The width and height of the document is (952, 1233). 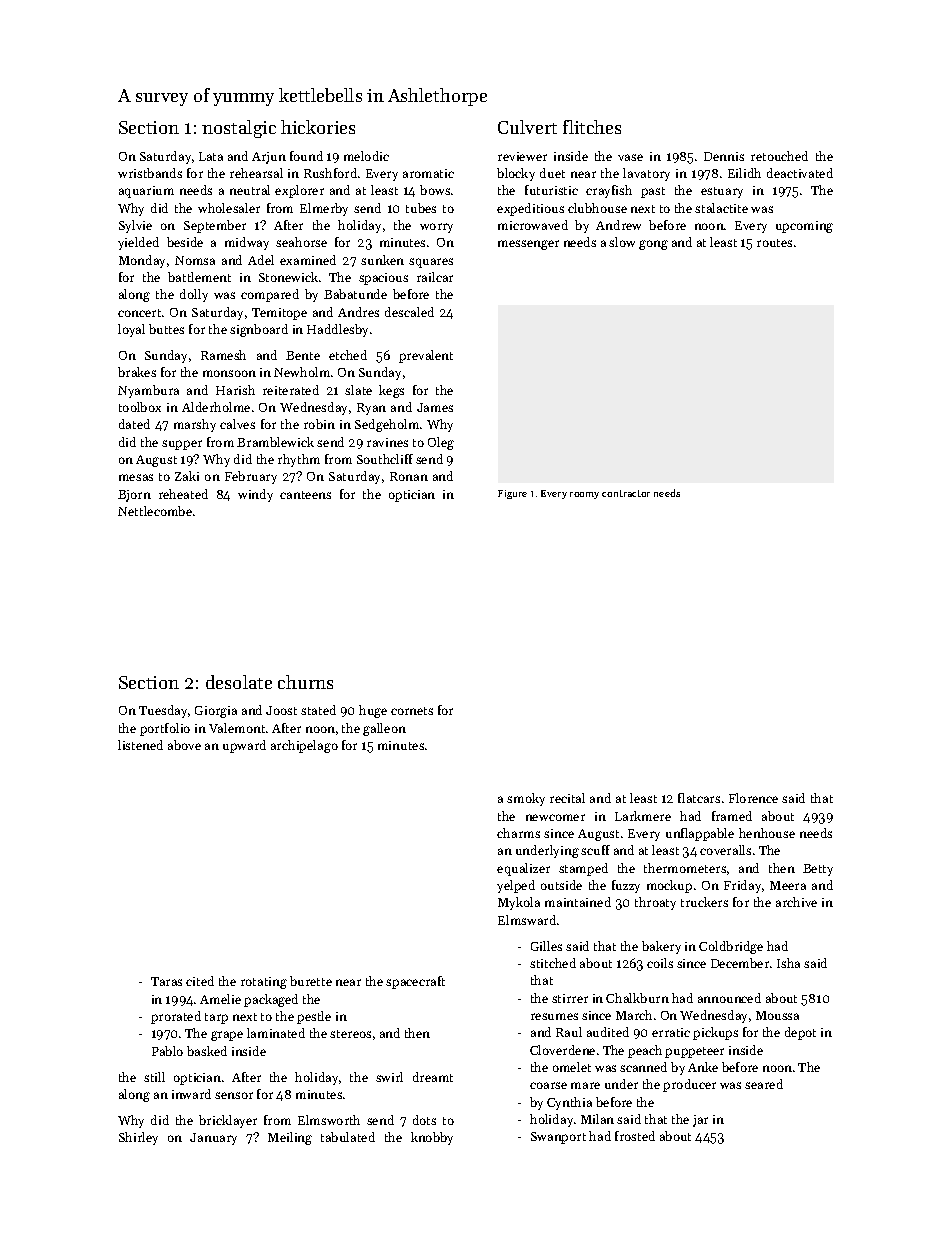 What do you see at coordinates (700, 1121) in the document?
I see `jar` at bounding box center [700, 1121].
